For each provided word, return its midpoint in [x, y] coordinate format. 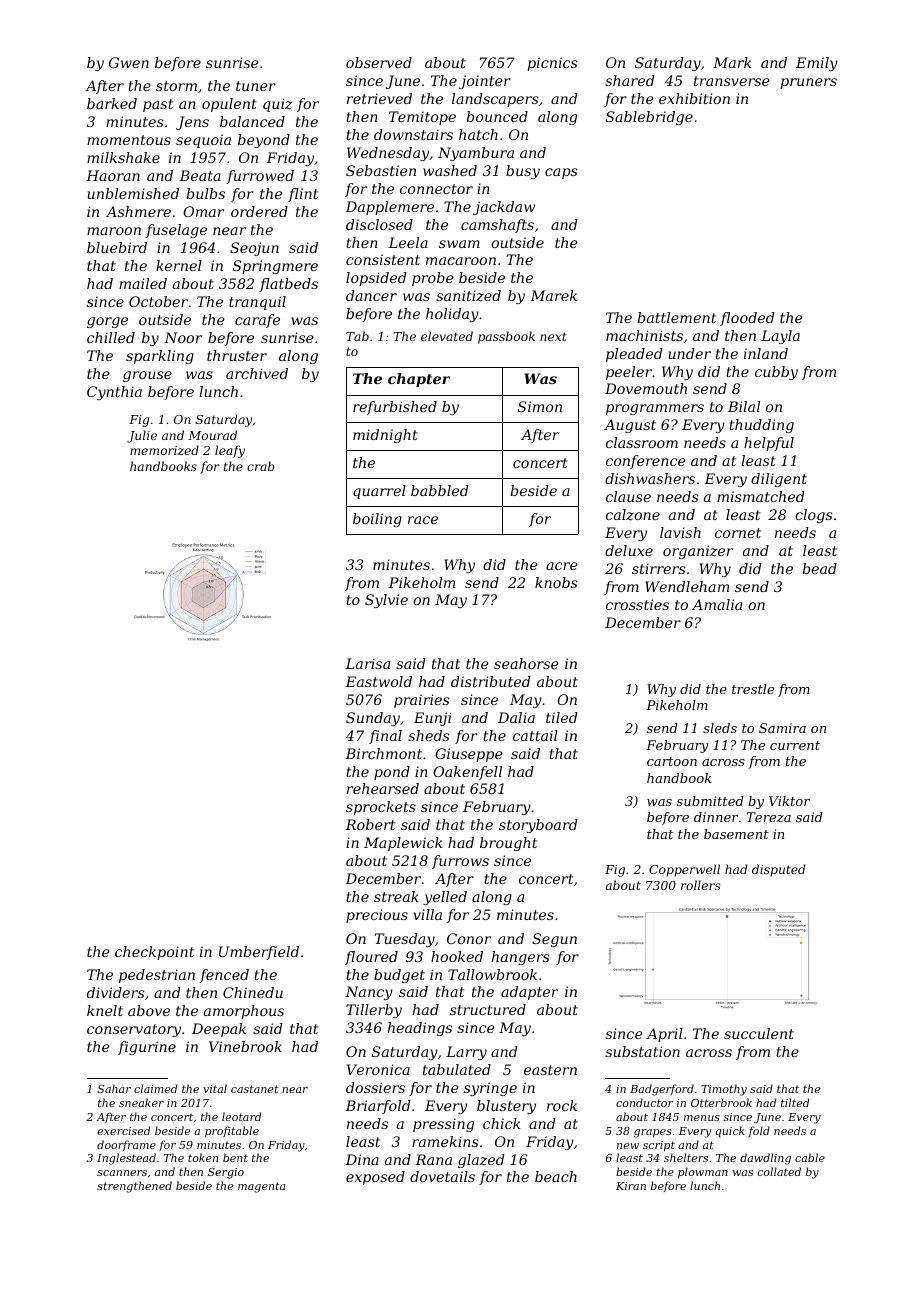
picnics [552, 64]
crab [261, 466]
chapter [419, 380]
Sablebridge [649, 118]
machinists [644, 335]
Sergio [226, 1173]
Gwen [129, 62]
